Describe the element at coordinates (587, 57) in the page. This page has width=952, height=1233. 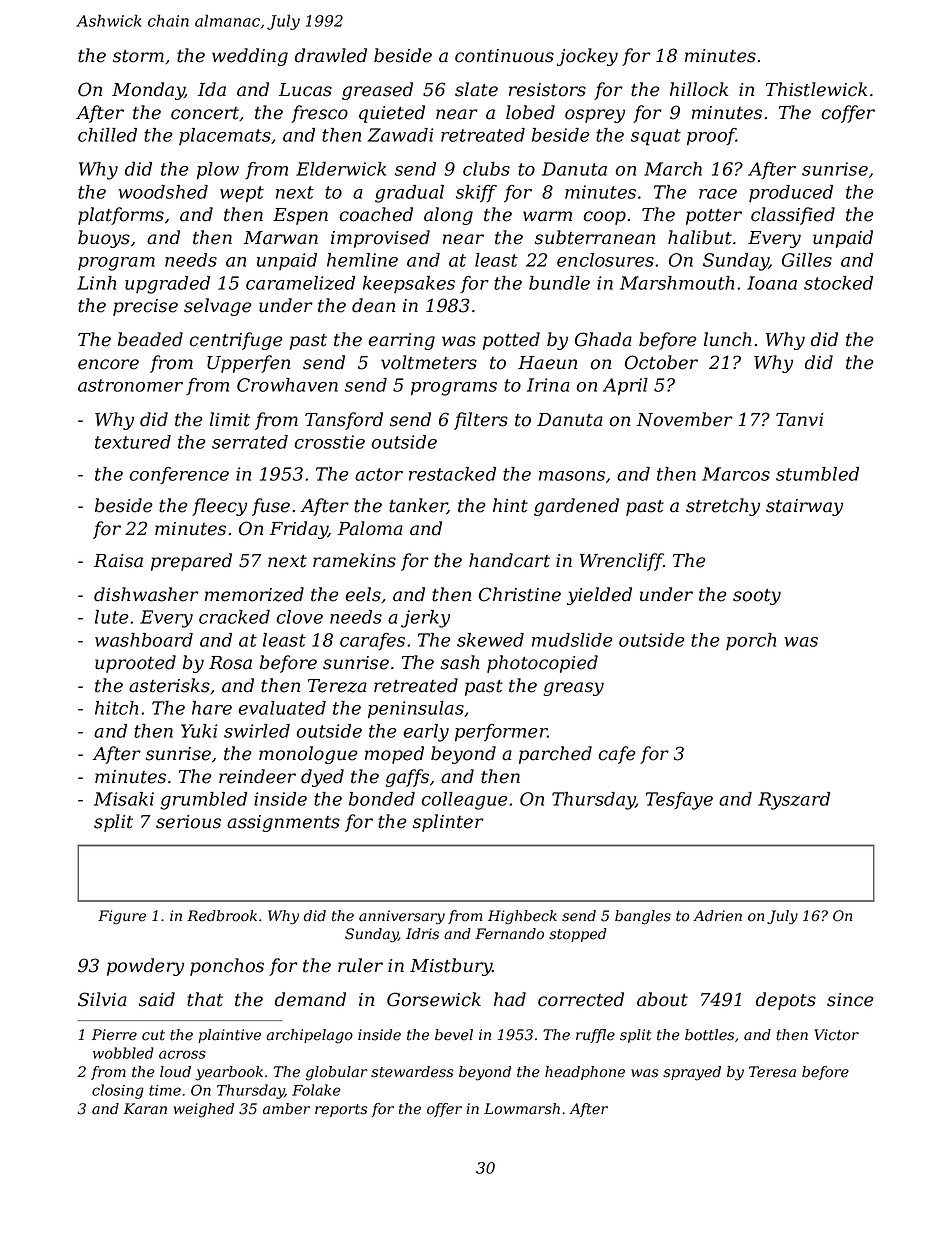
I see `jockey` at that location.
